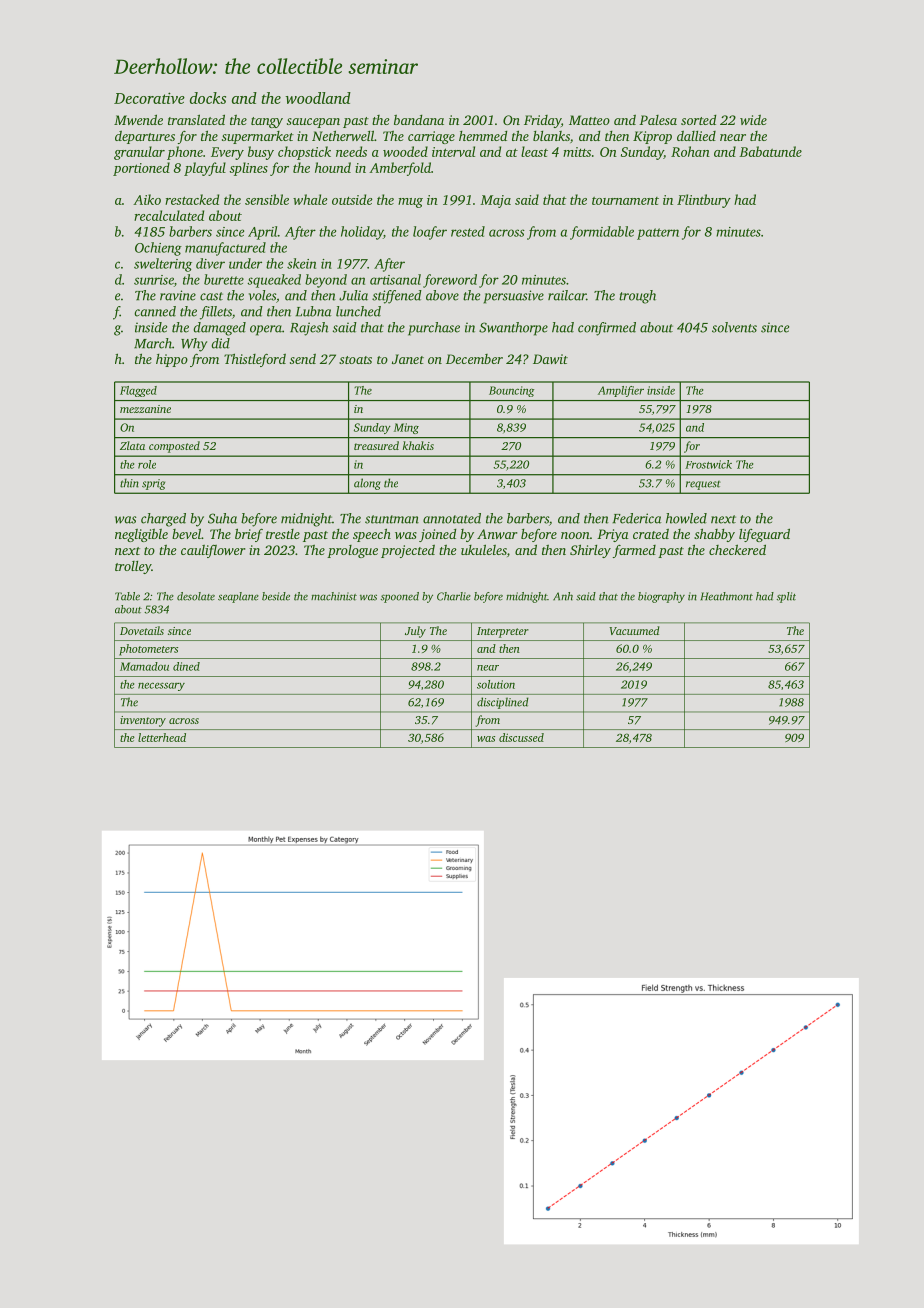  I want to click on confirmed, so click(607, 329).
